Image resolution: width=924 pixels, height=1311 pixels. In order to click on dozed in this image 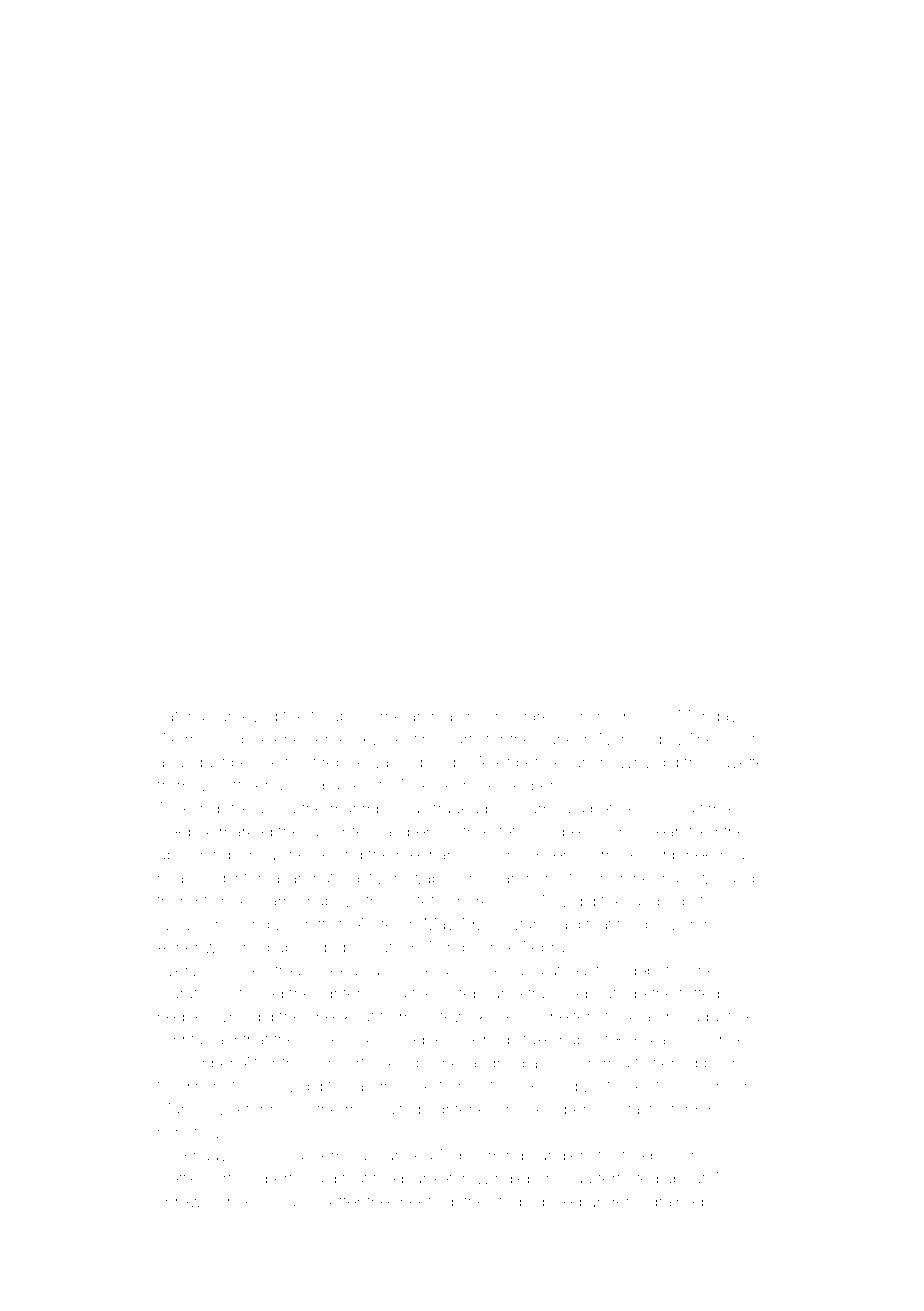, I will do `click(559, 1202)`.
